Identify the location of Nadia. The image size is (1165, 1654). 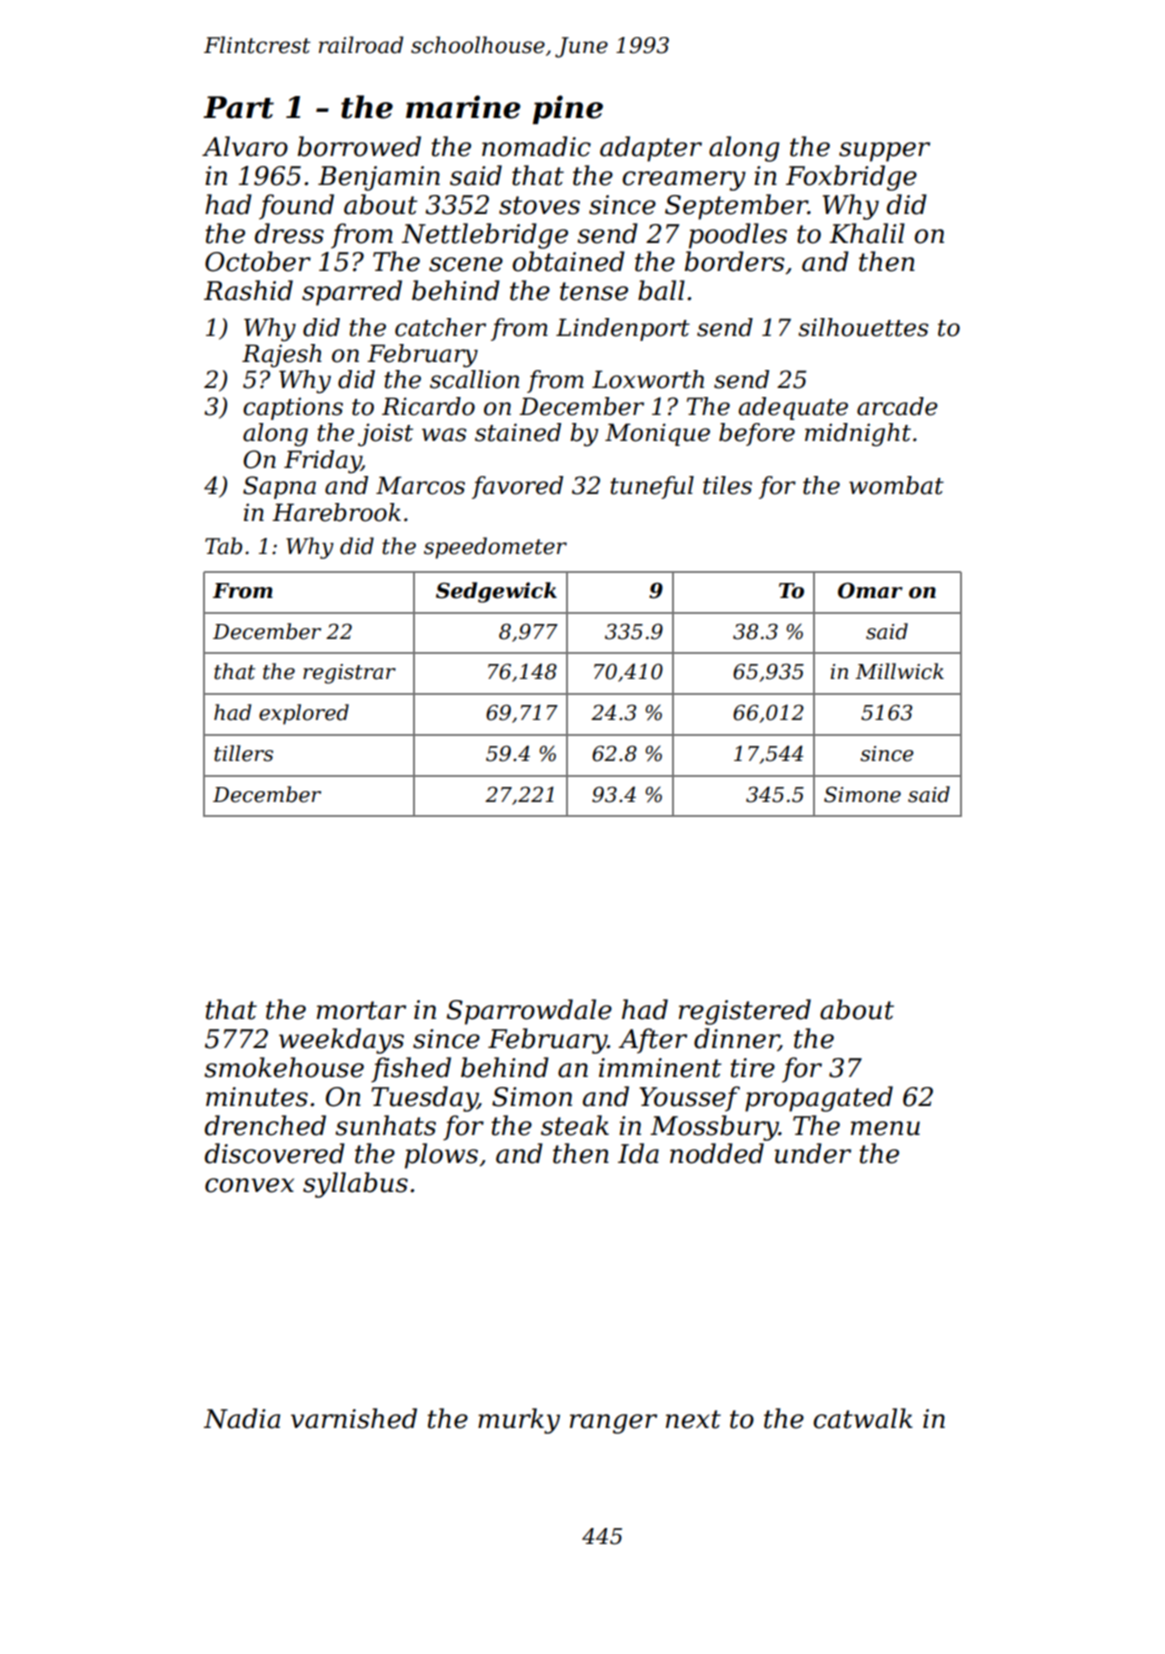
(242, 1418).
